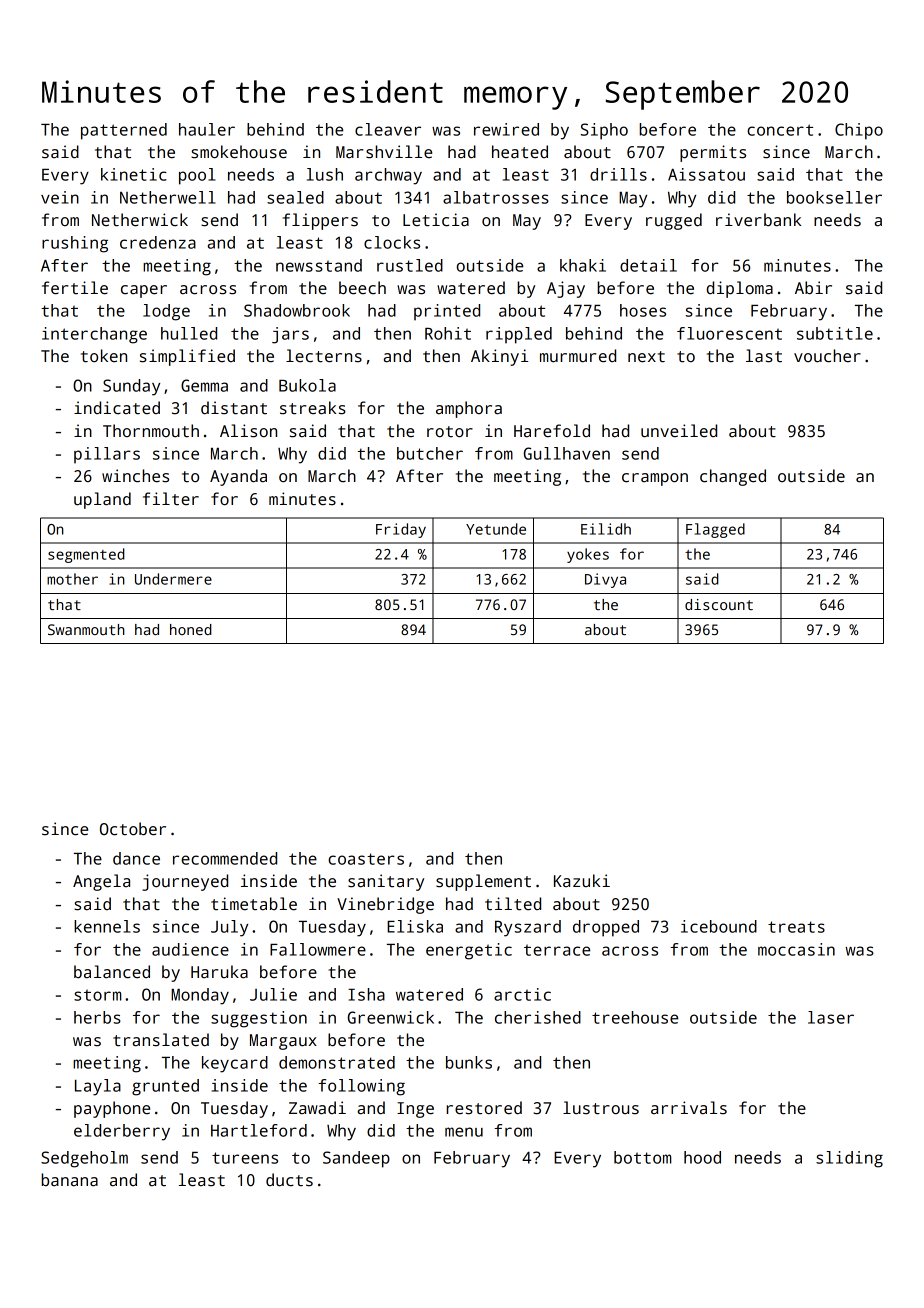 The height and width of the screenshot is (1308, 924). Describe the element at coordinates (388, 129) in the screenshot. I see `cleaver` at that location.
